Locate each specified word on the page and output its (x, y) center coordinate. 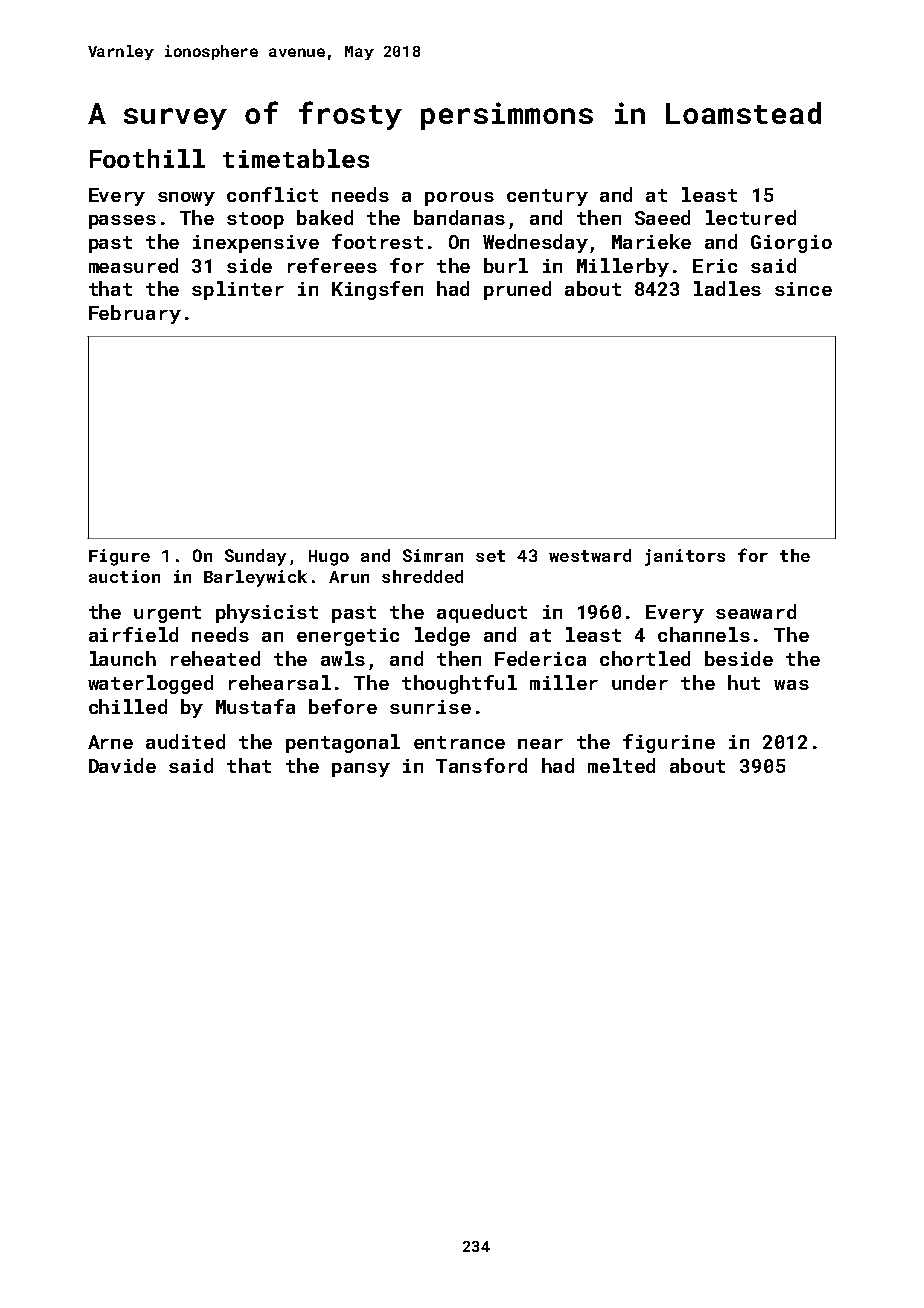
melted (621, 765)
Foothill (147, 158)
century (547, 197)
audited (185, 741)
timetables (296, 158)
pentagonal (343, 743)
